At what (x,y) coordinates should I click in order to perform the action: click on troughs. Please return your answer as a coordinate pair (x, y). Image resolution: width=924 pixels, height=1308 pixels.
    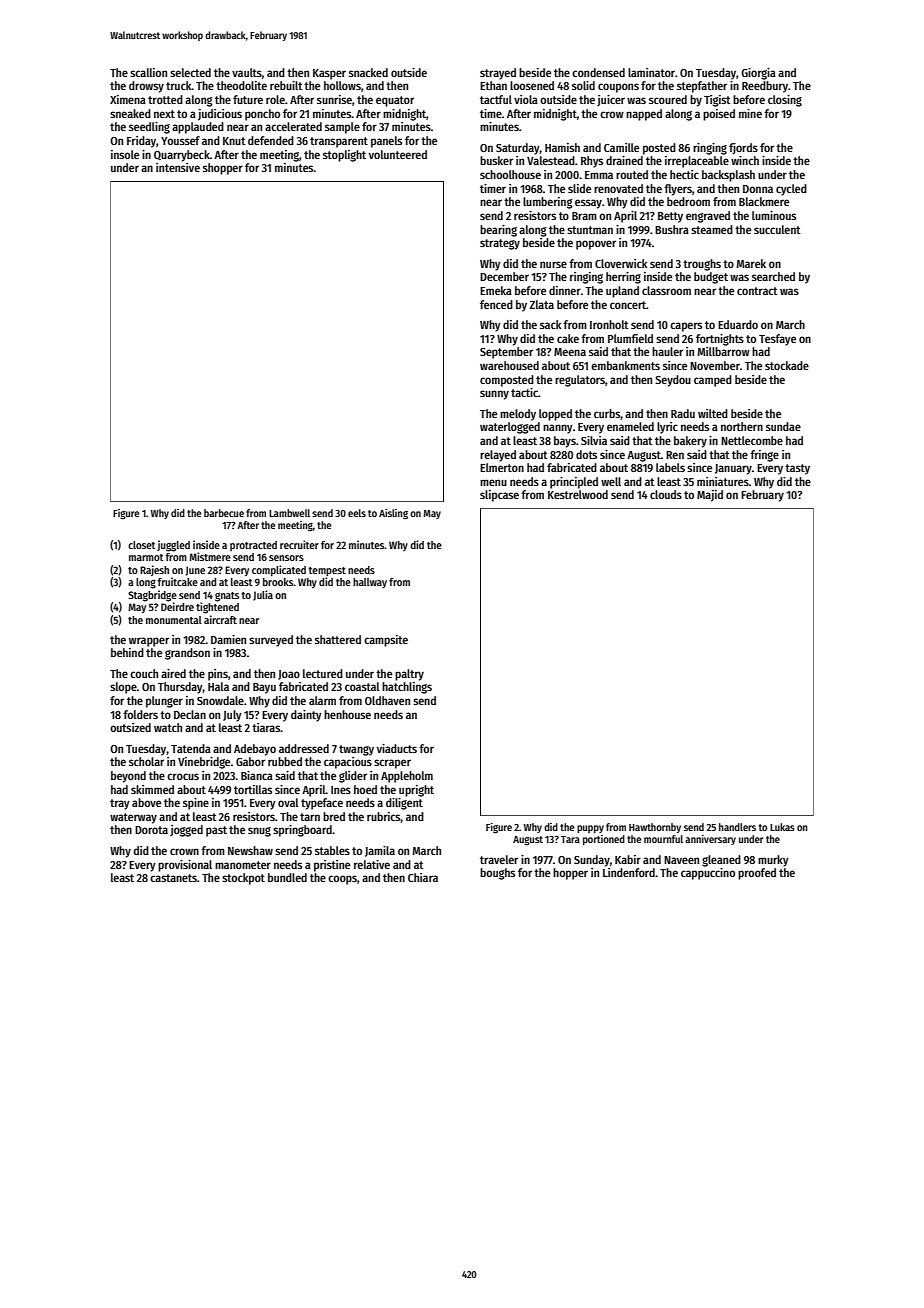
    Looking at the image, I should click on (702, 265).
